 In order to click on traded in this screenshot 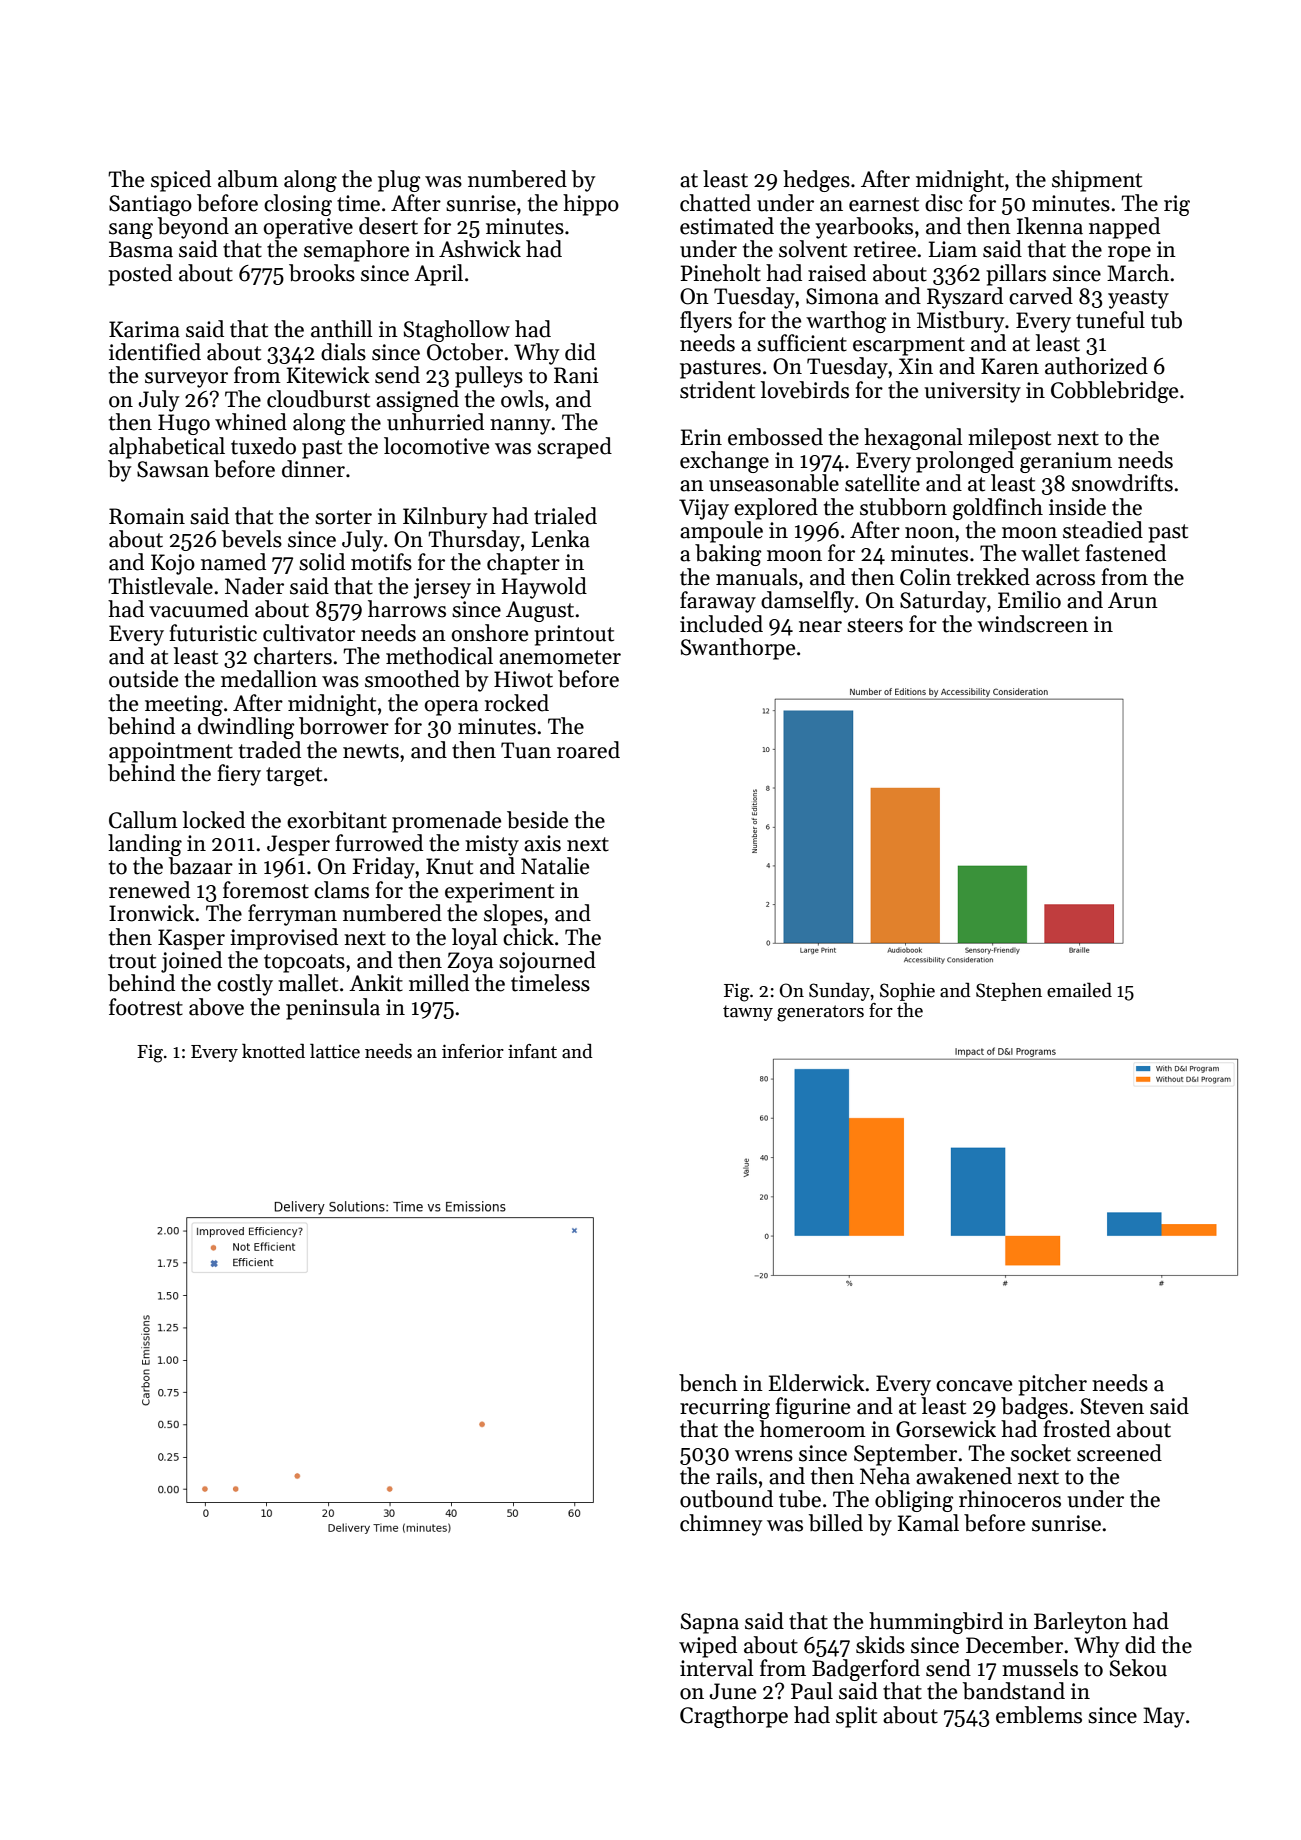, I will do `click(270, 750)`.
